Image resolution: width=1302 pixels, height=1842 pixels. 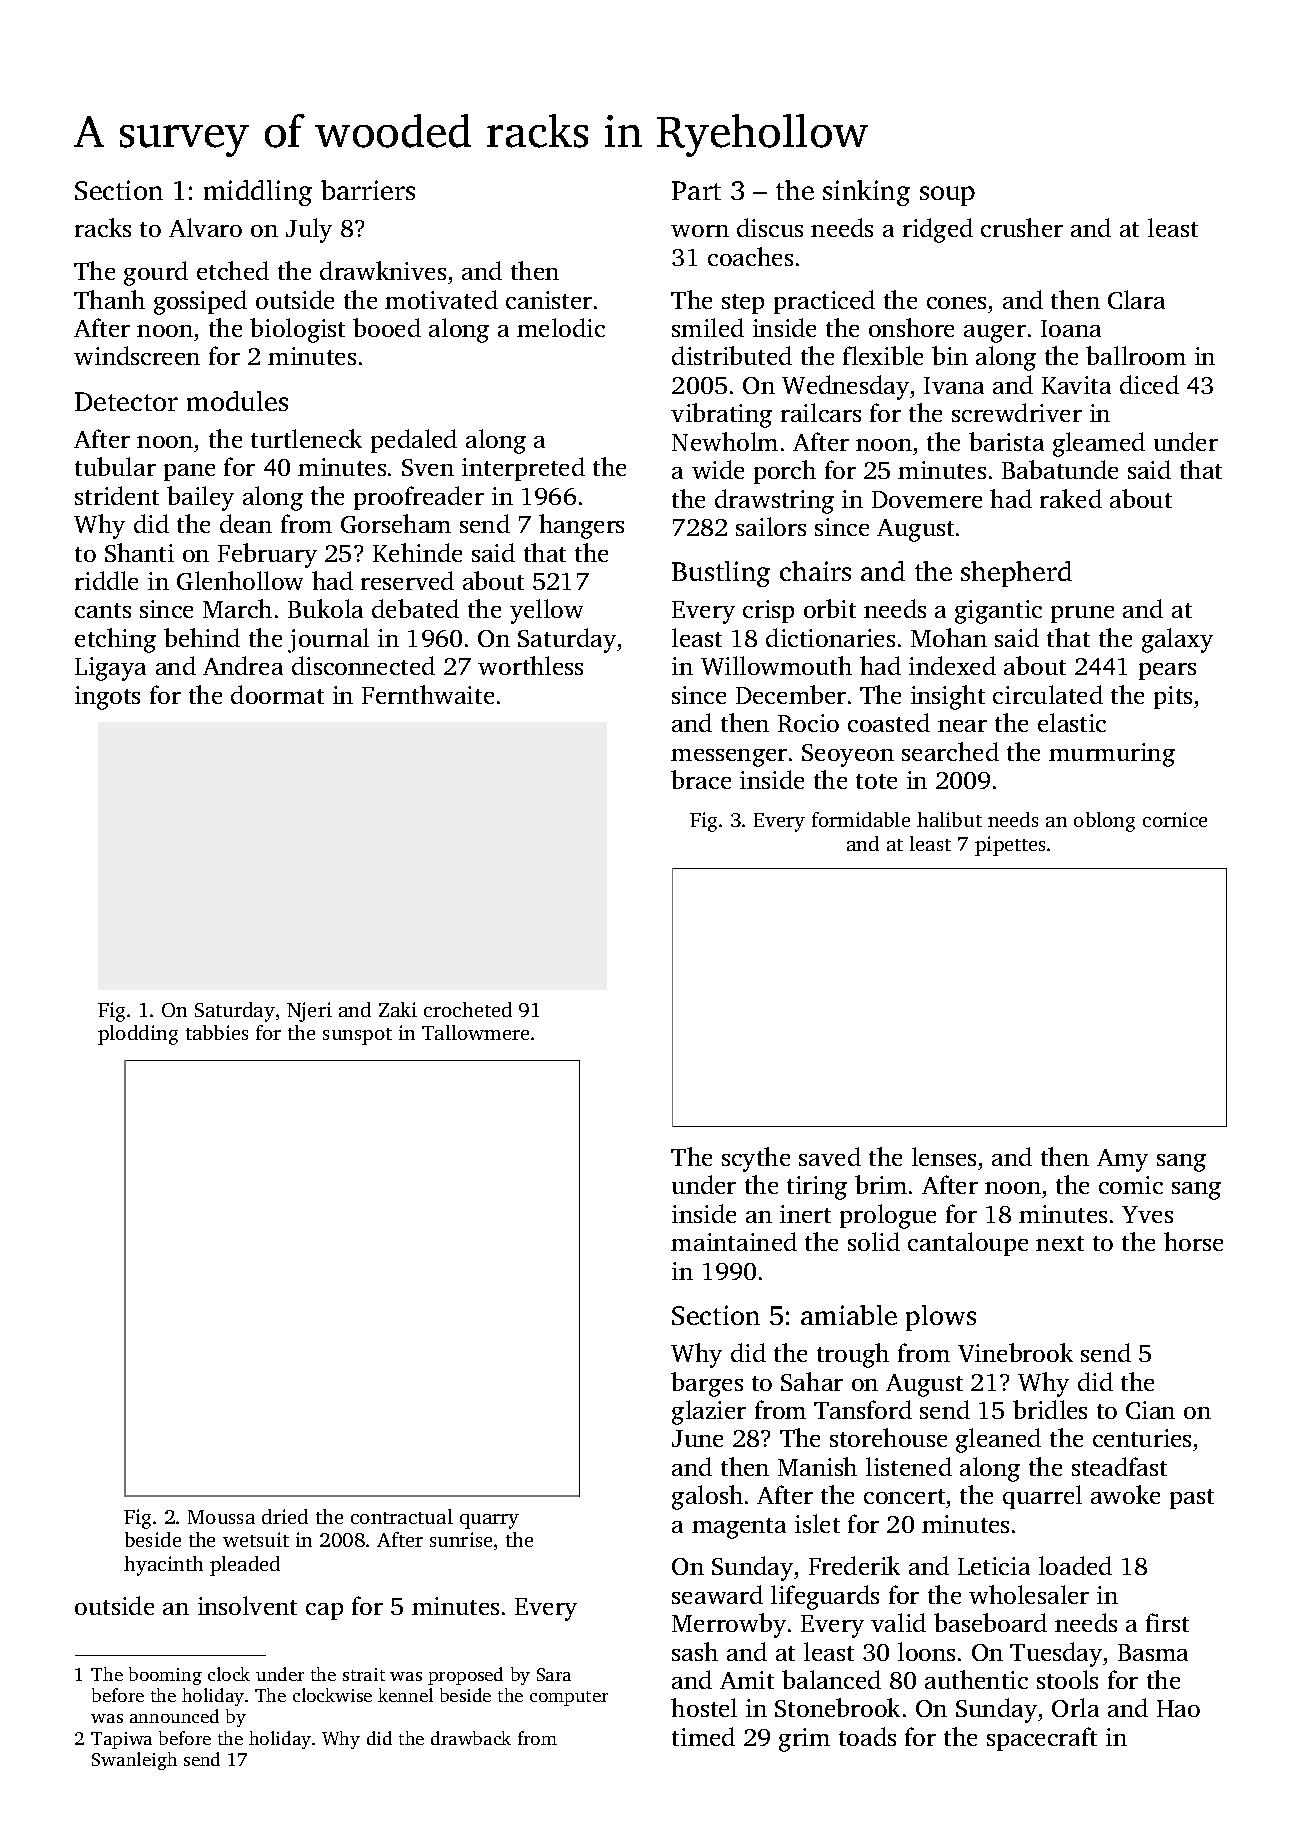 I want to click on barges, so click(x=707, y=1384).
